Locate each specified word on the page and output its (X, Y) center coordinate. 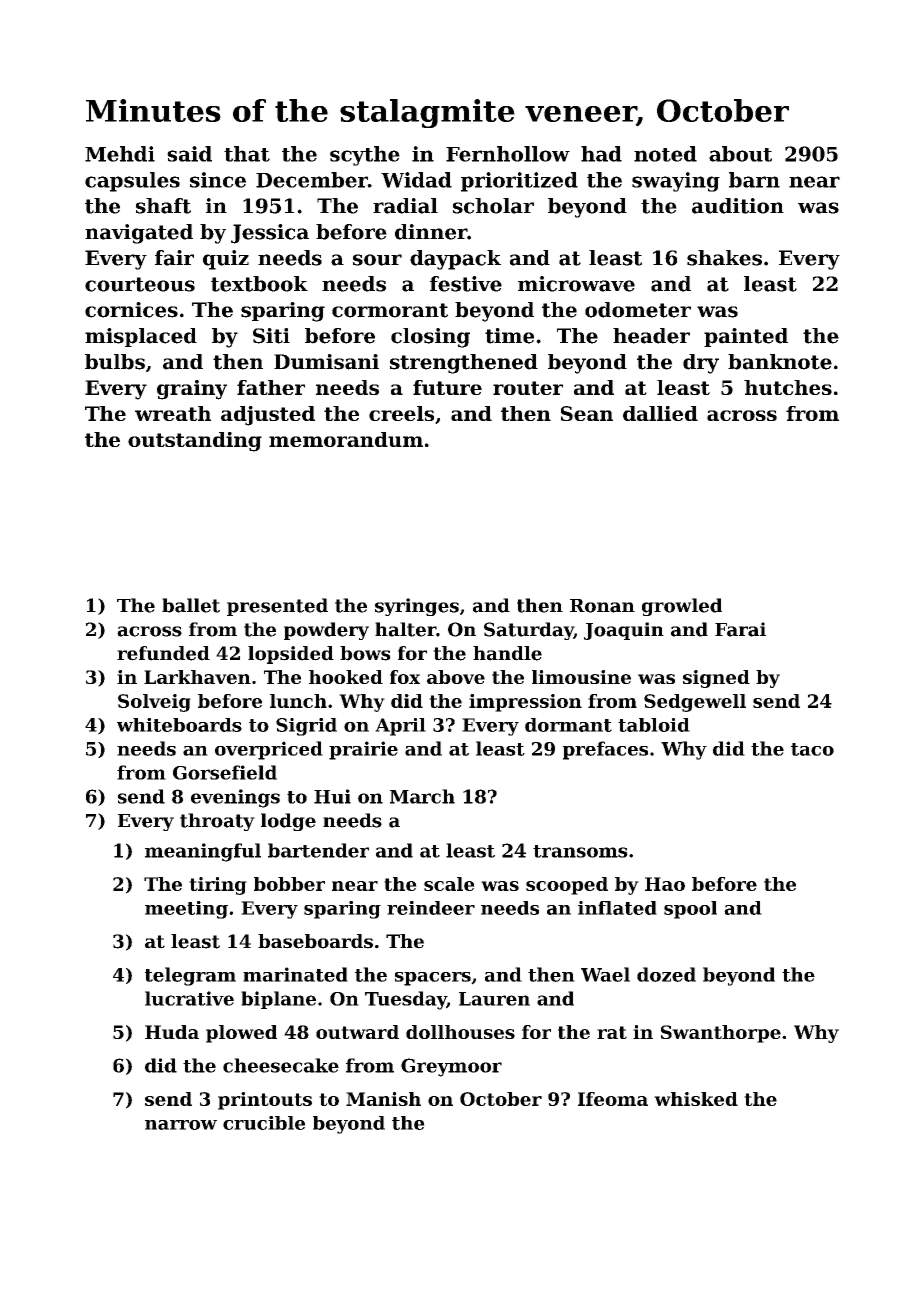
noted (665, 154)
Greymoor (451, 1067)
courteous (140, 284)
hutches (788, 387)
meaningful (203, 852)
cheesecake (281, 1065)
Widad (416, 180)
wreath (173, 413)
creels (401, 413)
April (400, 727)
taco (812, 749)
